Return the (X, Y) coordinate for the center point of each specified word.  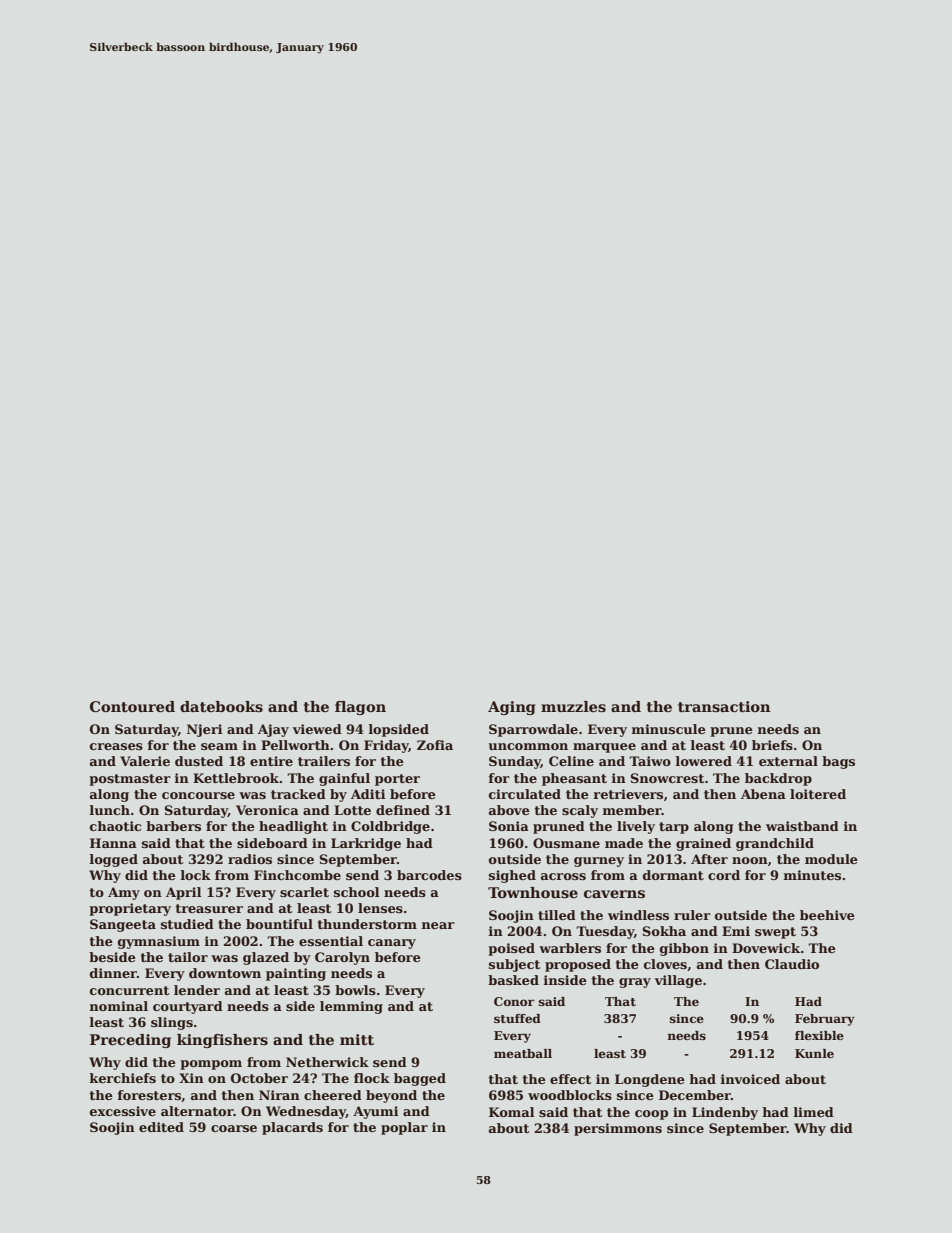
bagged (420, 1079)
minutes (812, 875)
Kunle (814, 1053)
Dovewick (766, 948)
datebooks (221, 706)
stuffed (517, 1018)
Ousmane (566, 843)
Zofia (435, 745)
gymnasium (159, 942)
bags (838, 762)
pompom (211, 1065)
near (438, 925)
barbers (173, 826)
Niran (279, 1095)
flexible (819, 1035)
